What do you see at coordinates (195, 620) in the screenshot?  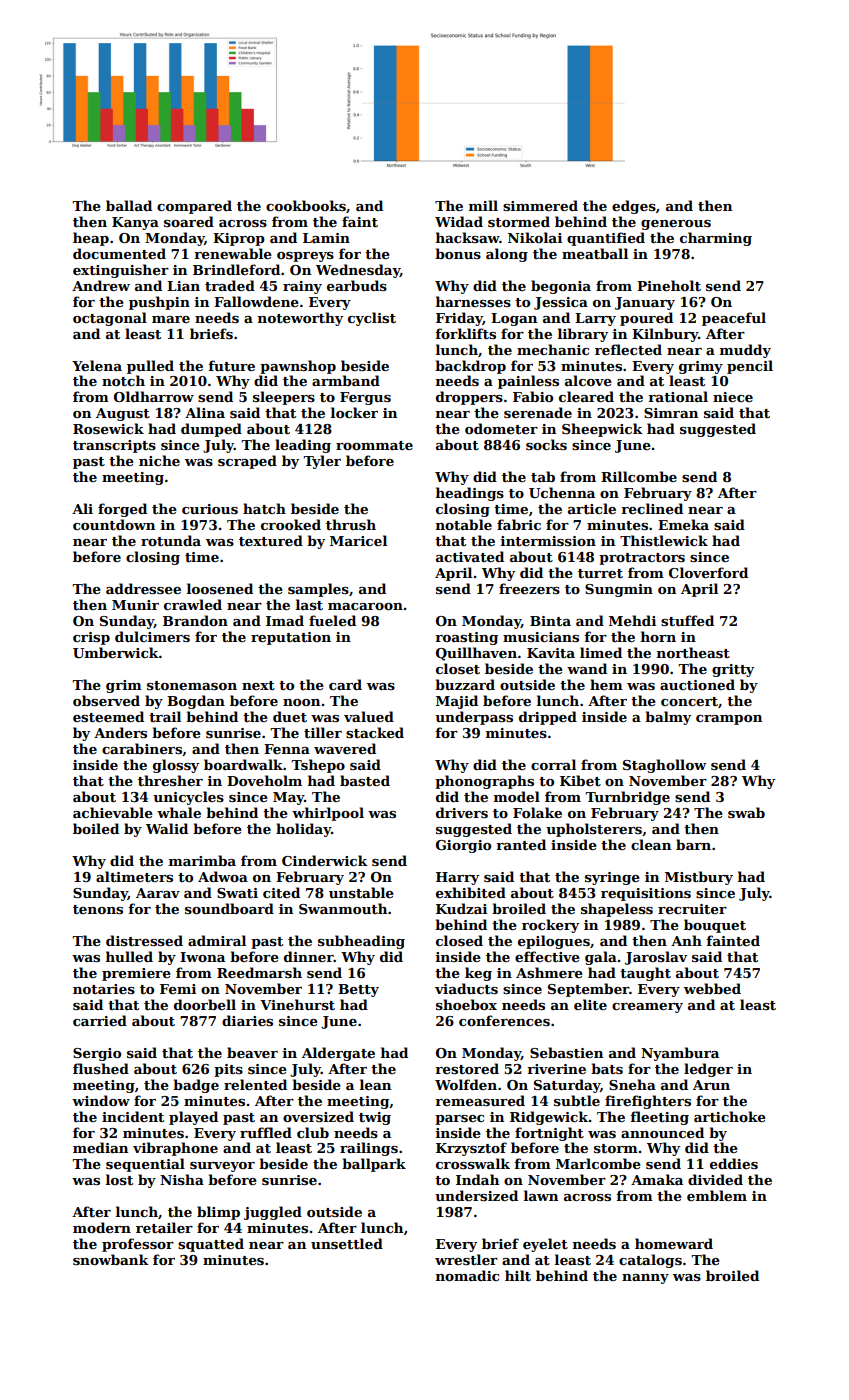 I see `Brandon` at bounding box center [195, 620].
